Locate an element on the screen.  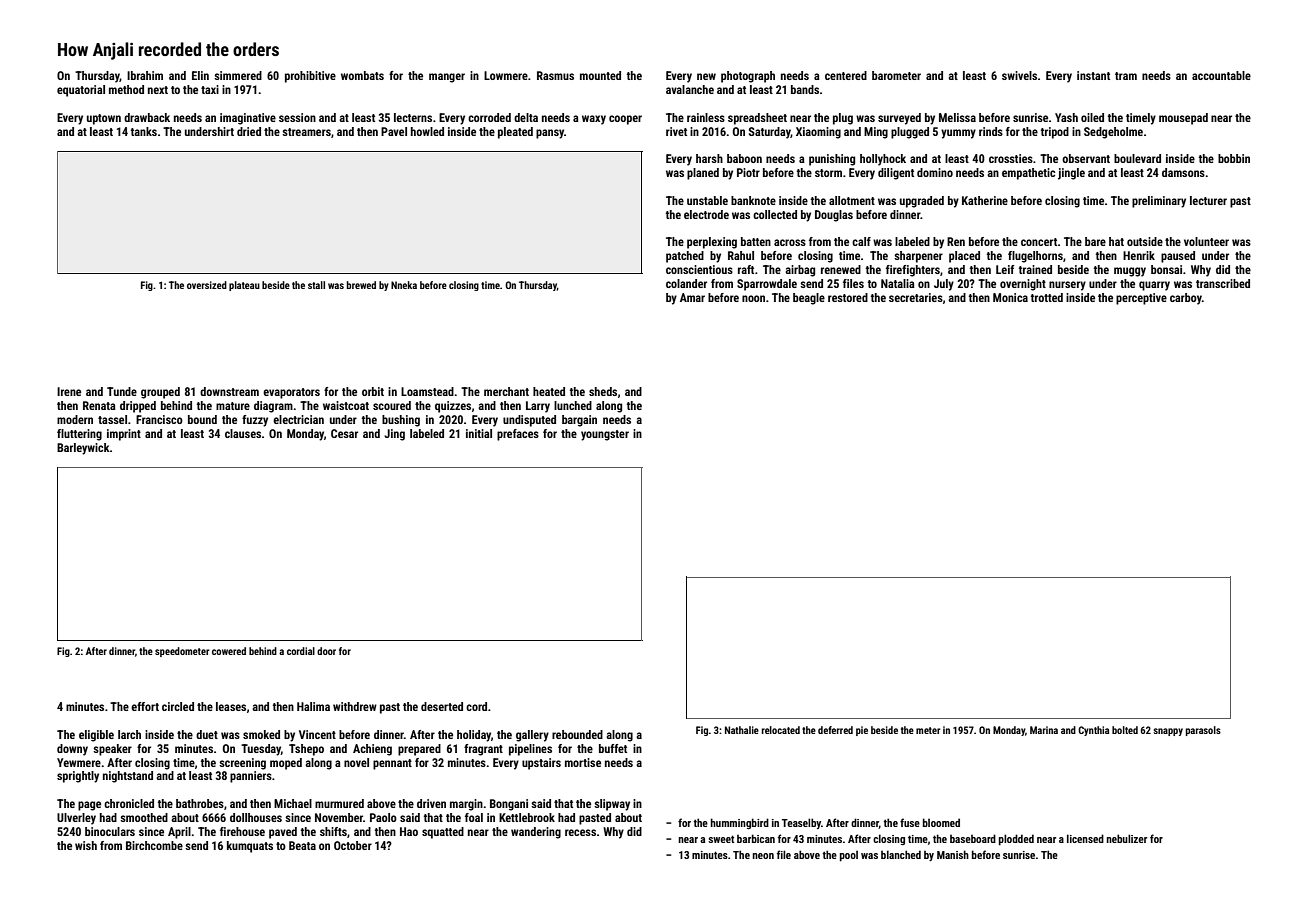
youngster is located at coordinates (605, 435).
